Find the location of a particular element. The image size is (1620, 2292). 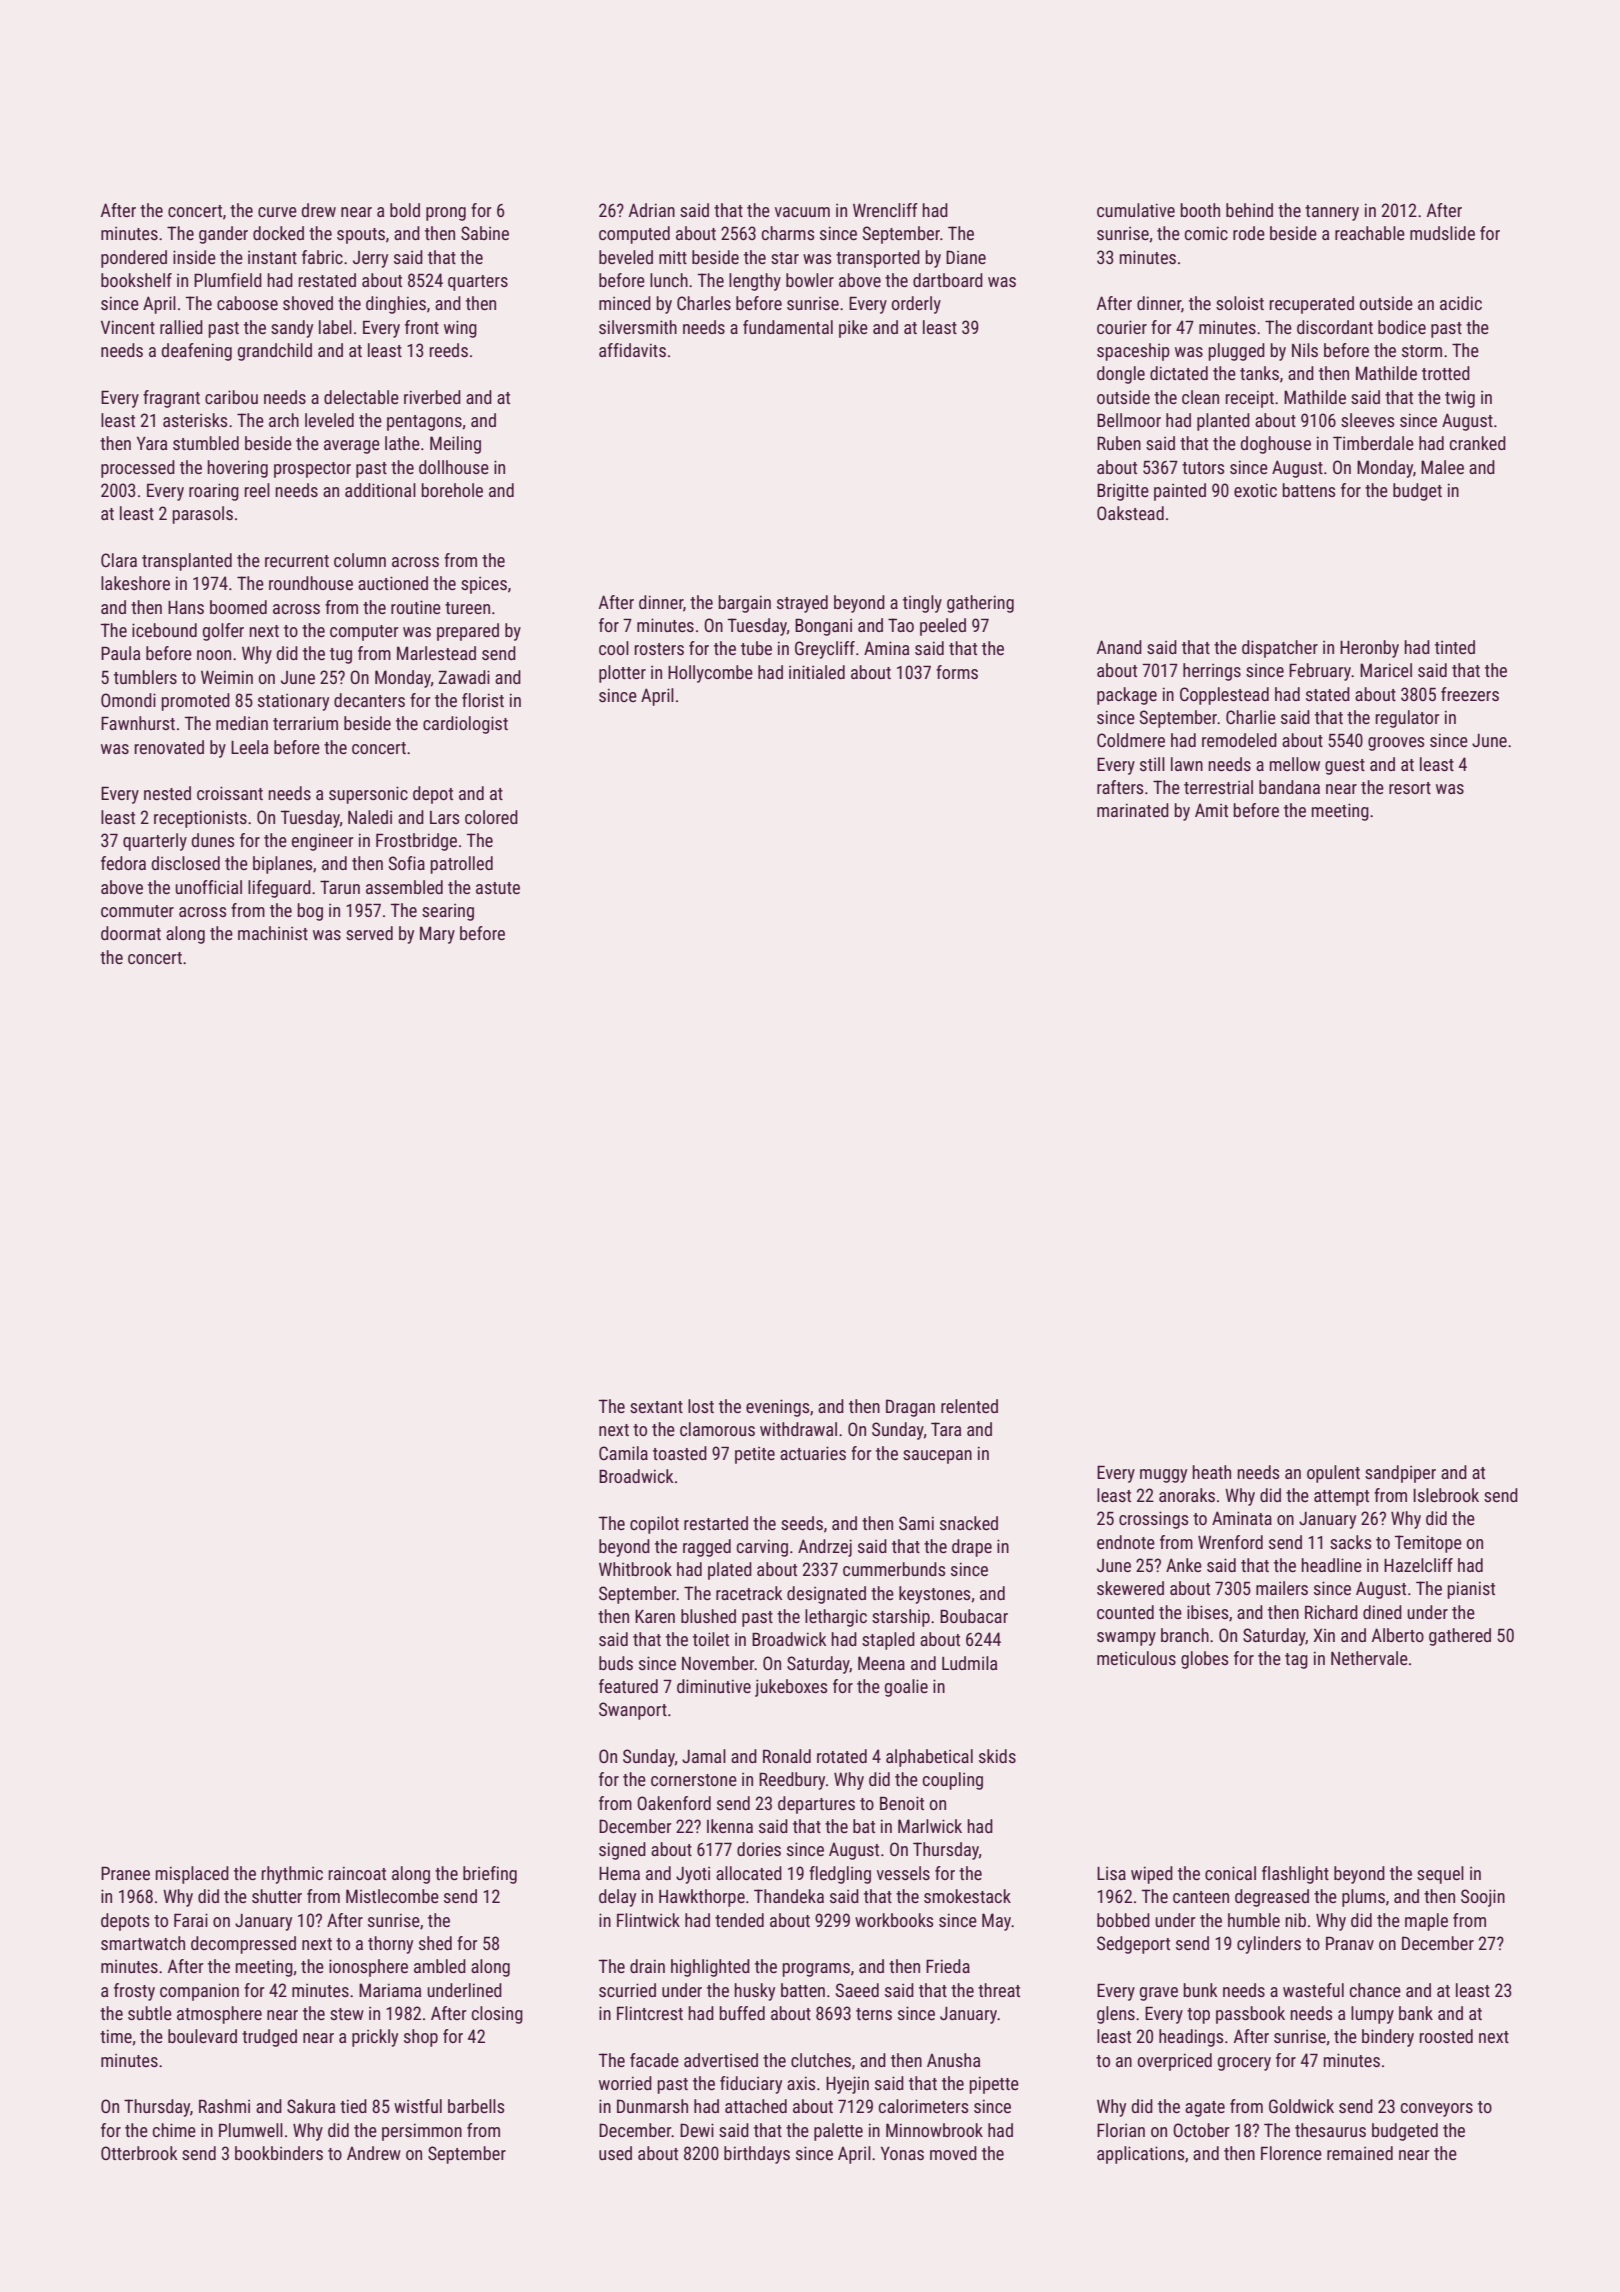

evenings is located at coordinates (777, 1408).
